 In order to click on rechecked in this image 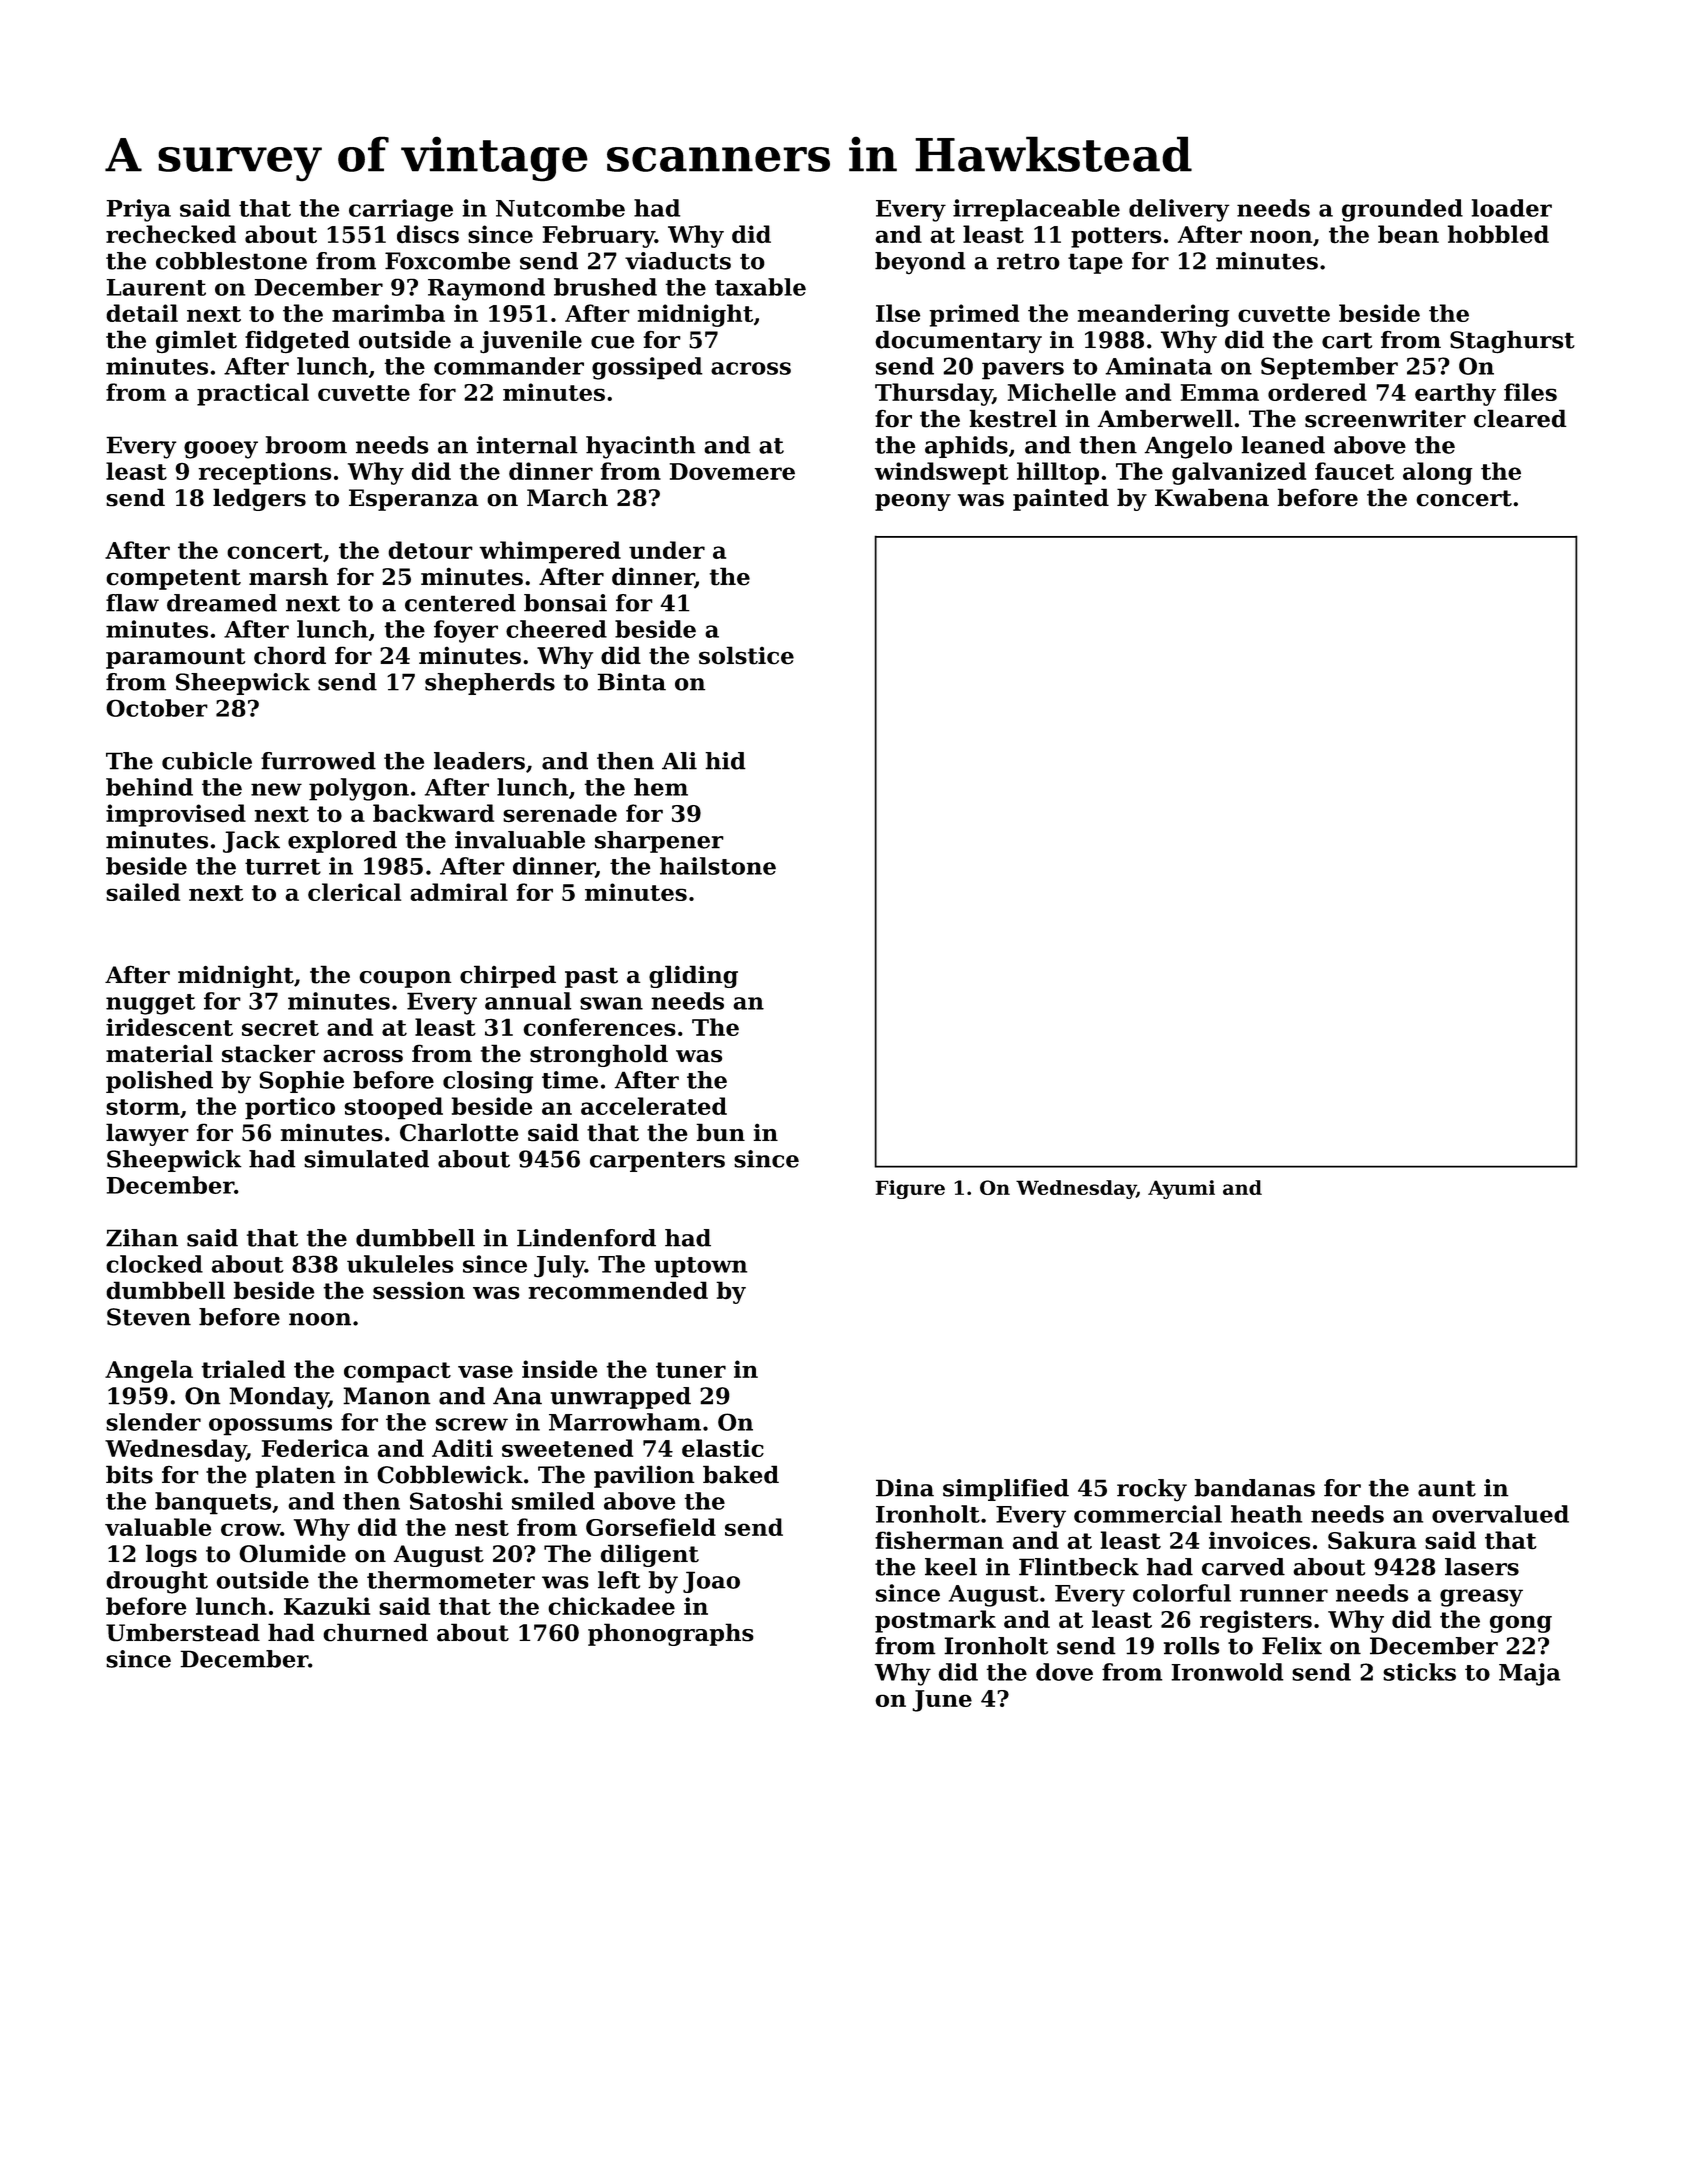, I will do `click(171, 234)`.
